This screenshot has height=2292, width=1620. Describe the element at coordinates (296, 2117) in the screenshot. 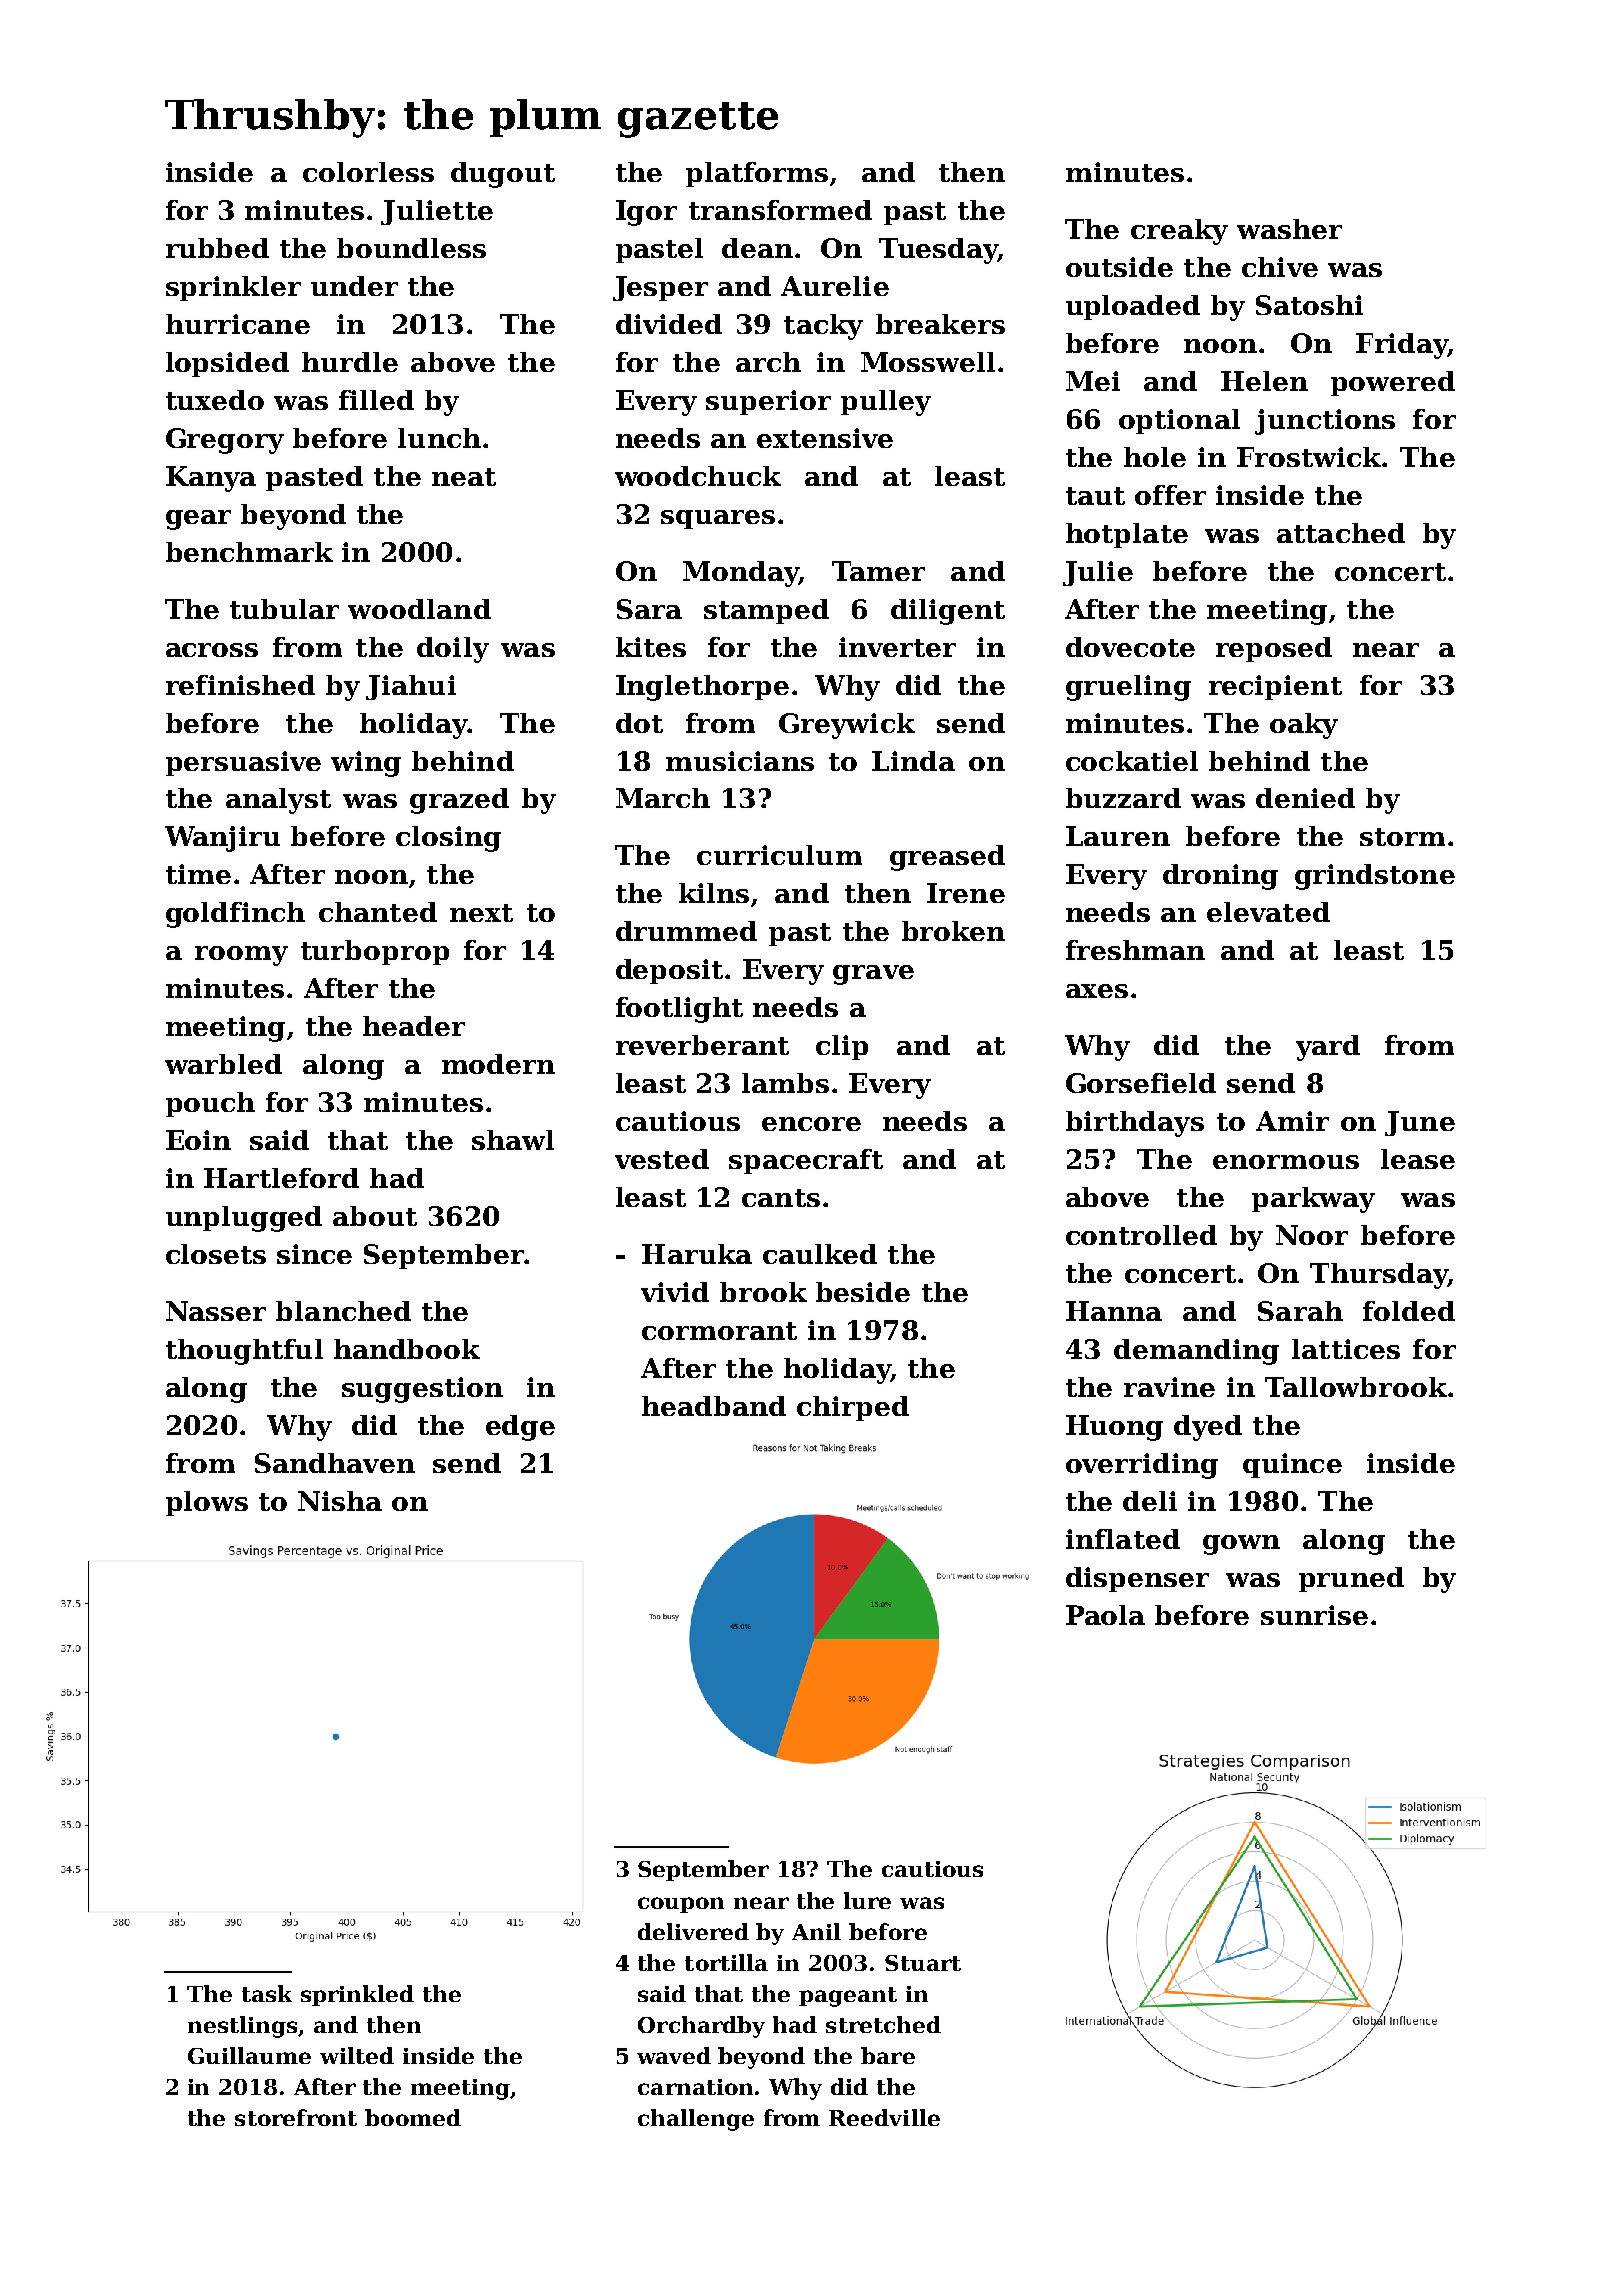

I see `storefront` at that location.
